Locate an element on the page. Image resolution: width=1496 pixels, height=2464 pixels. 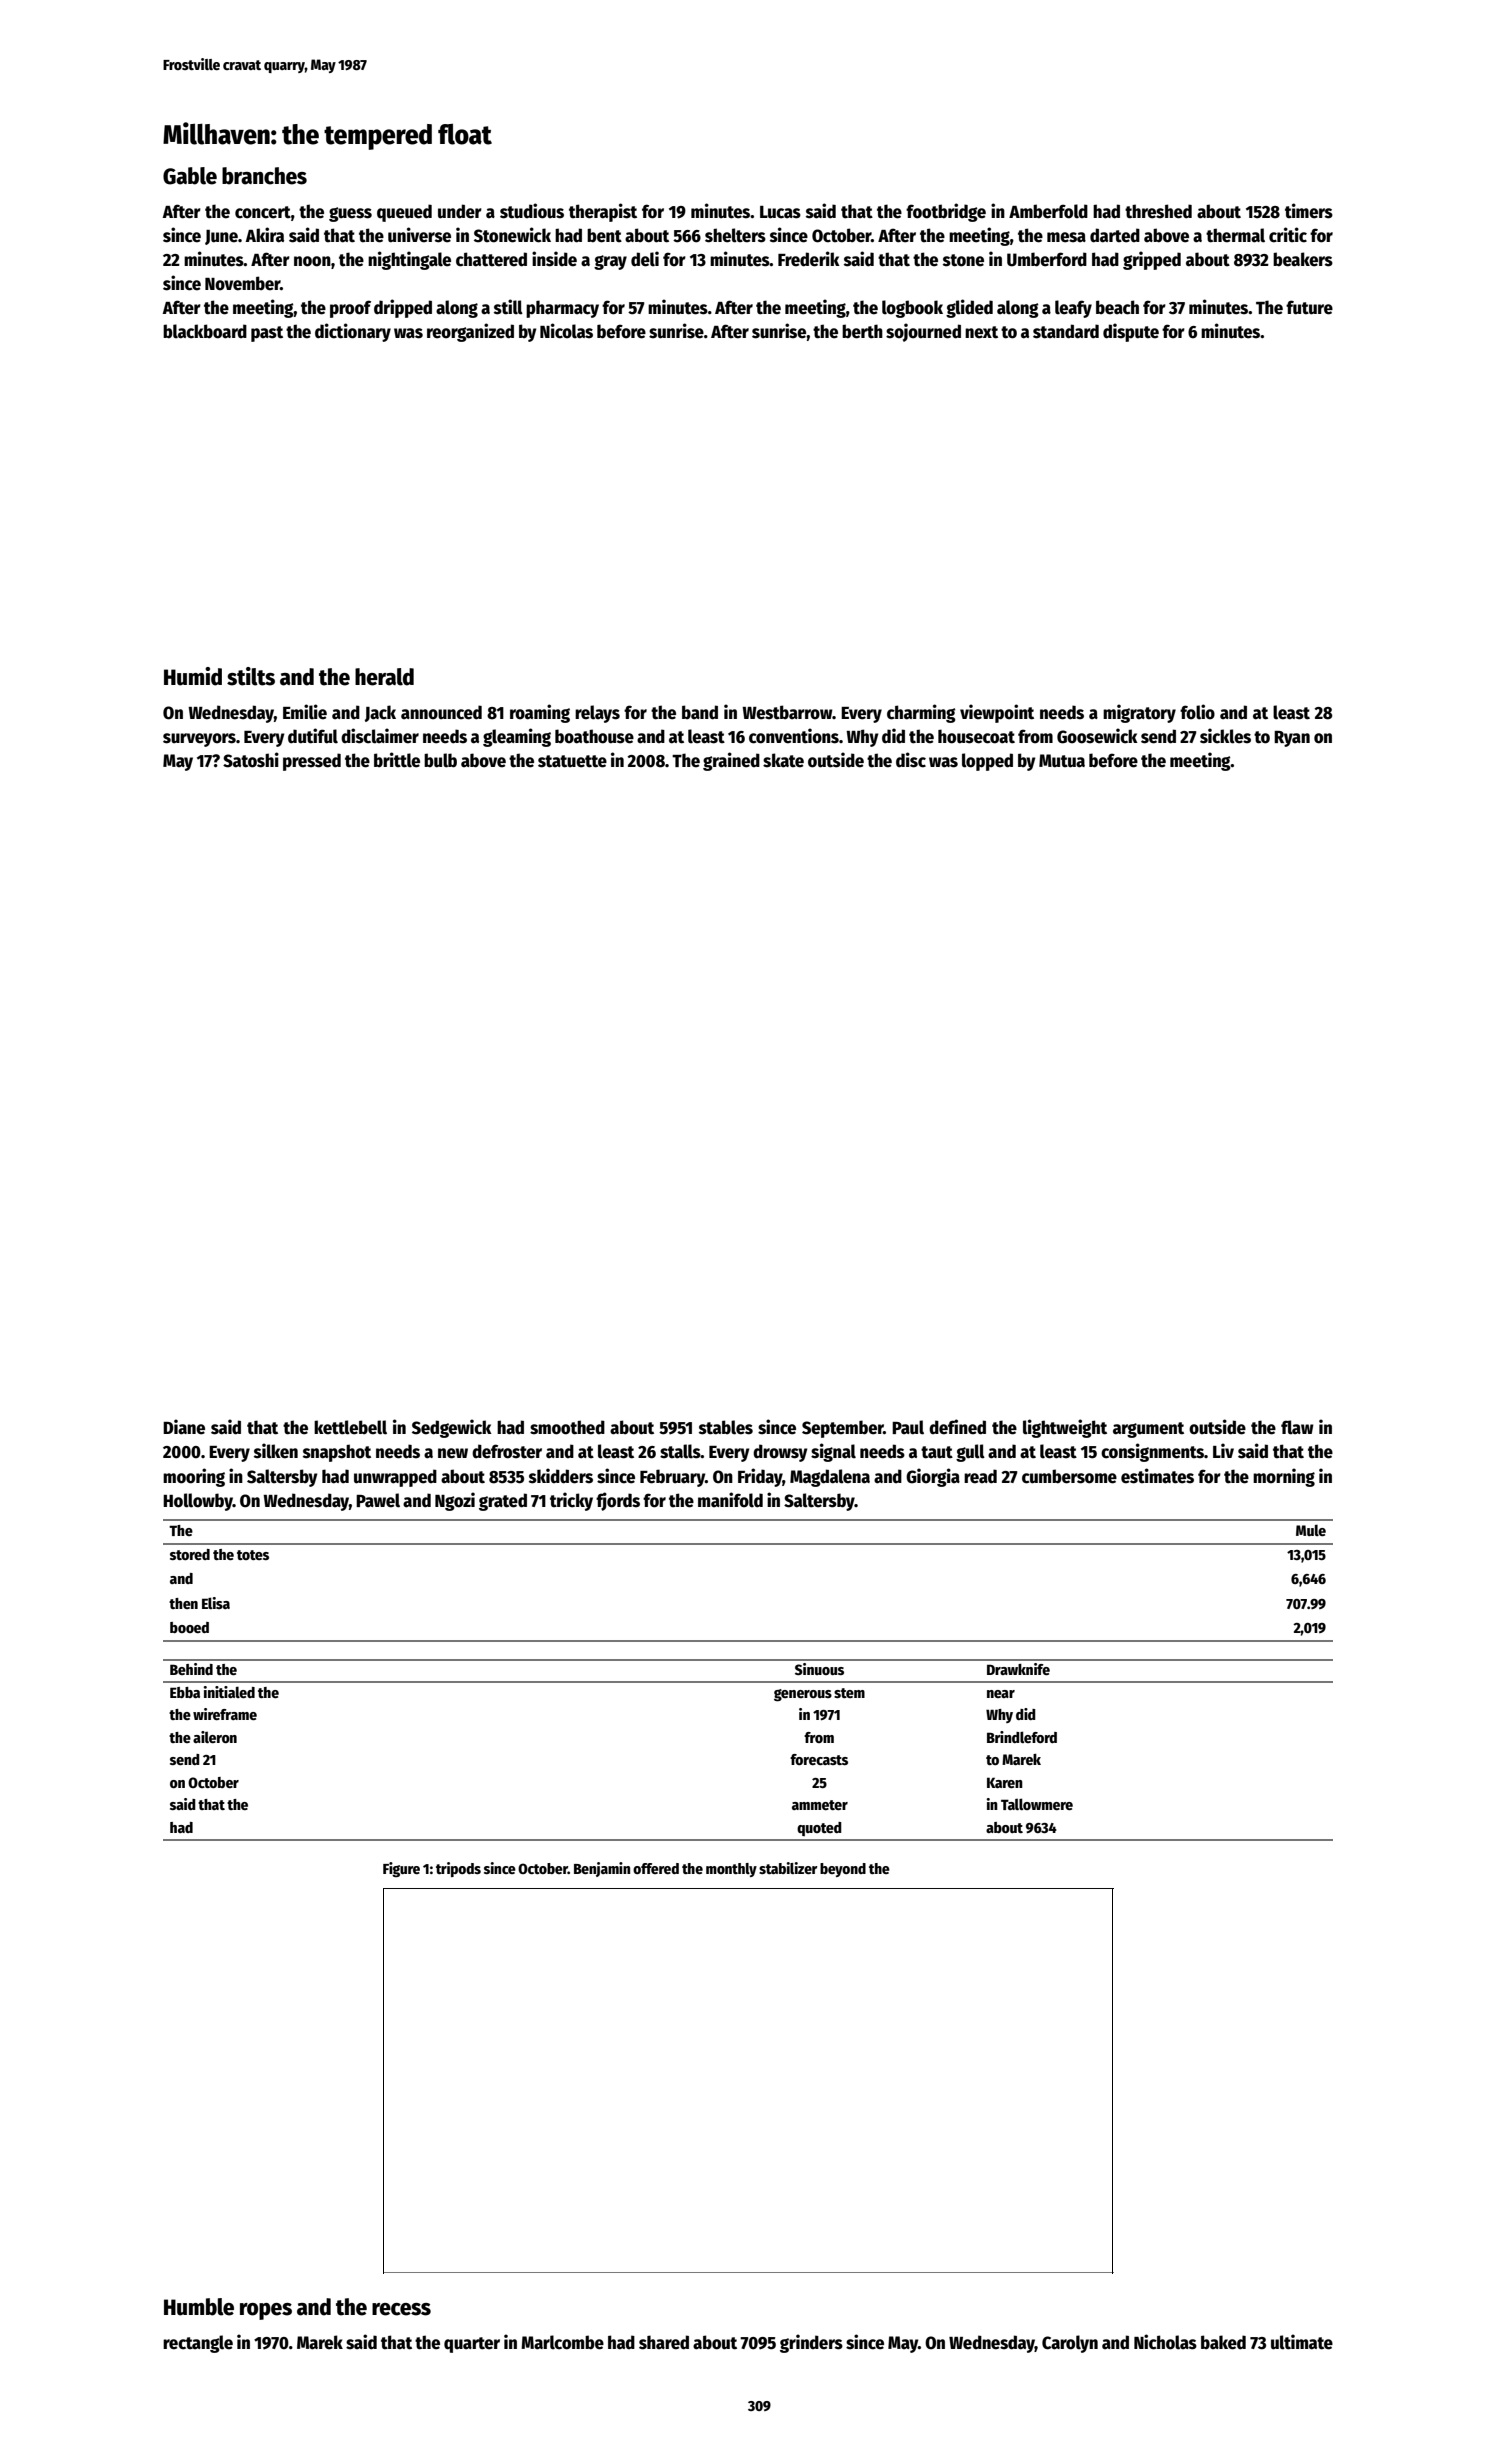
stem is located at coordinates (849, 1693).
